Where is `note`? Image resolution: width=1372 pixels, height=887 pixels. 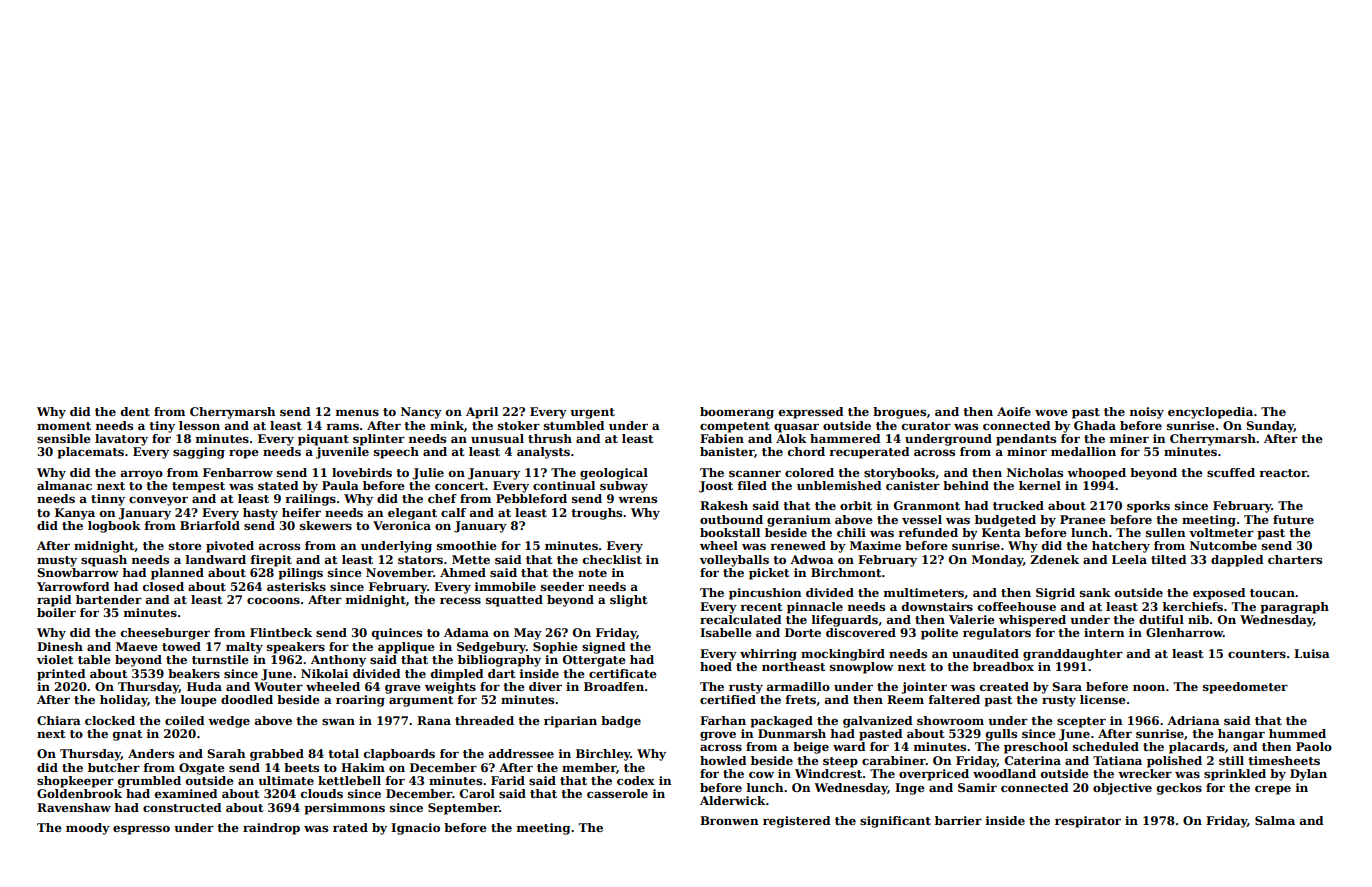
note is located at coordinates (592, 573).
